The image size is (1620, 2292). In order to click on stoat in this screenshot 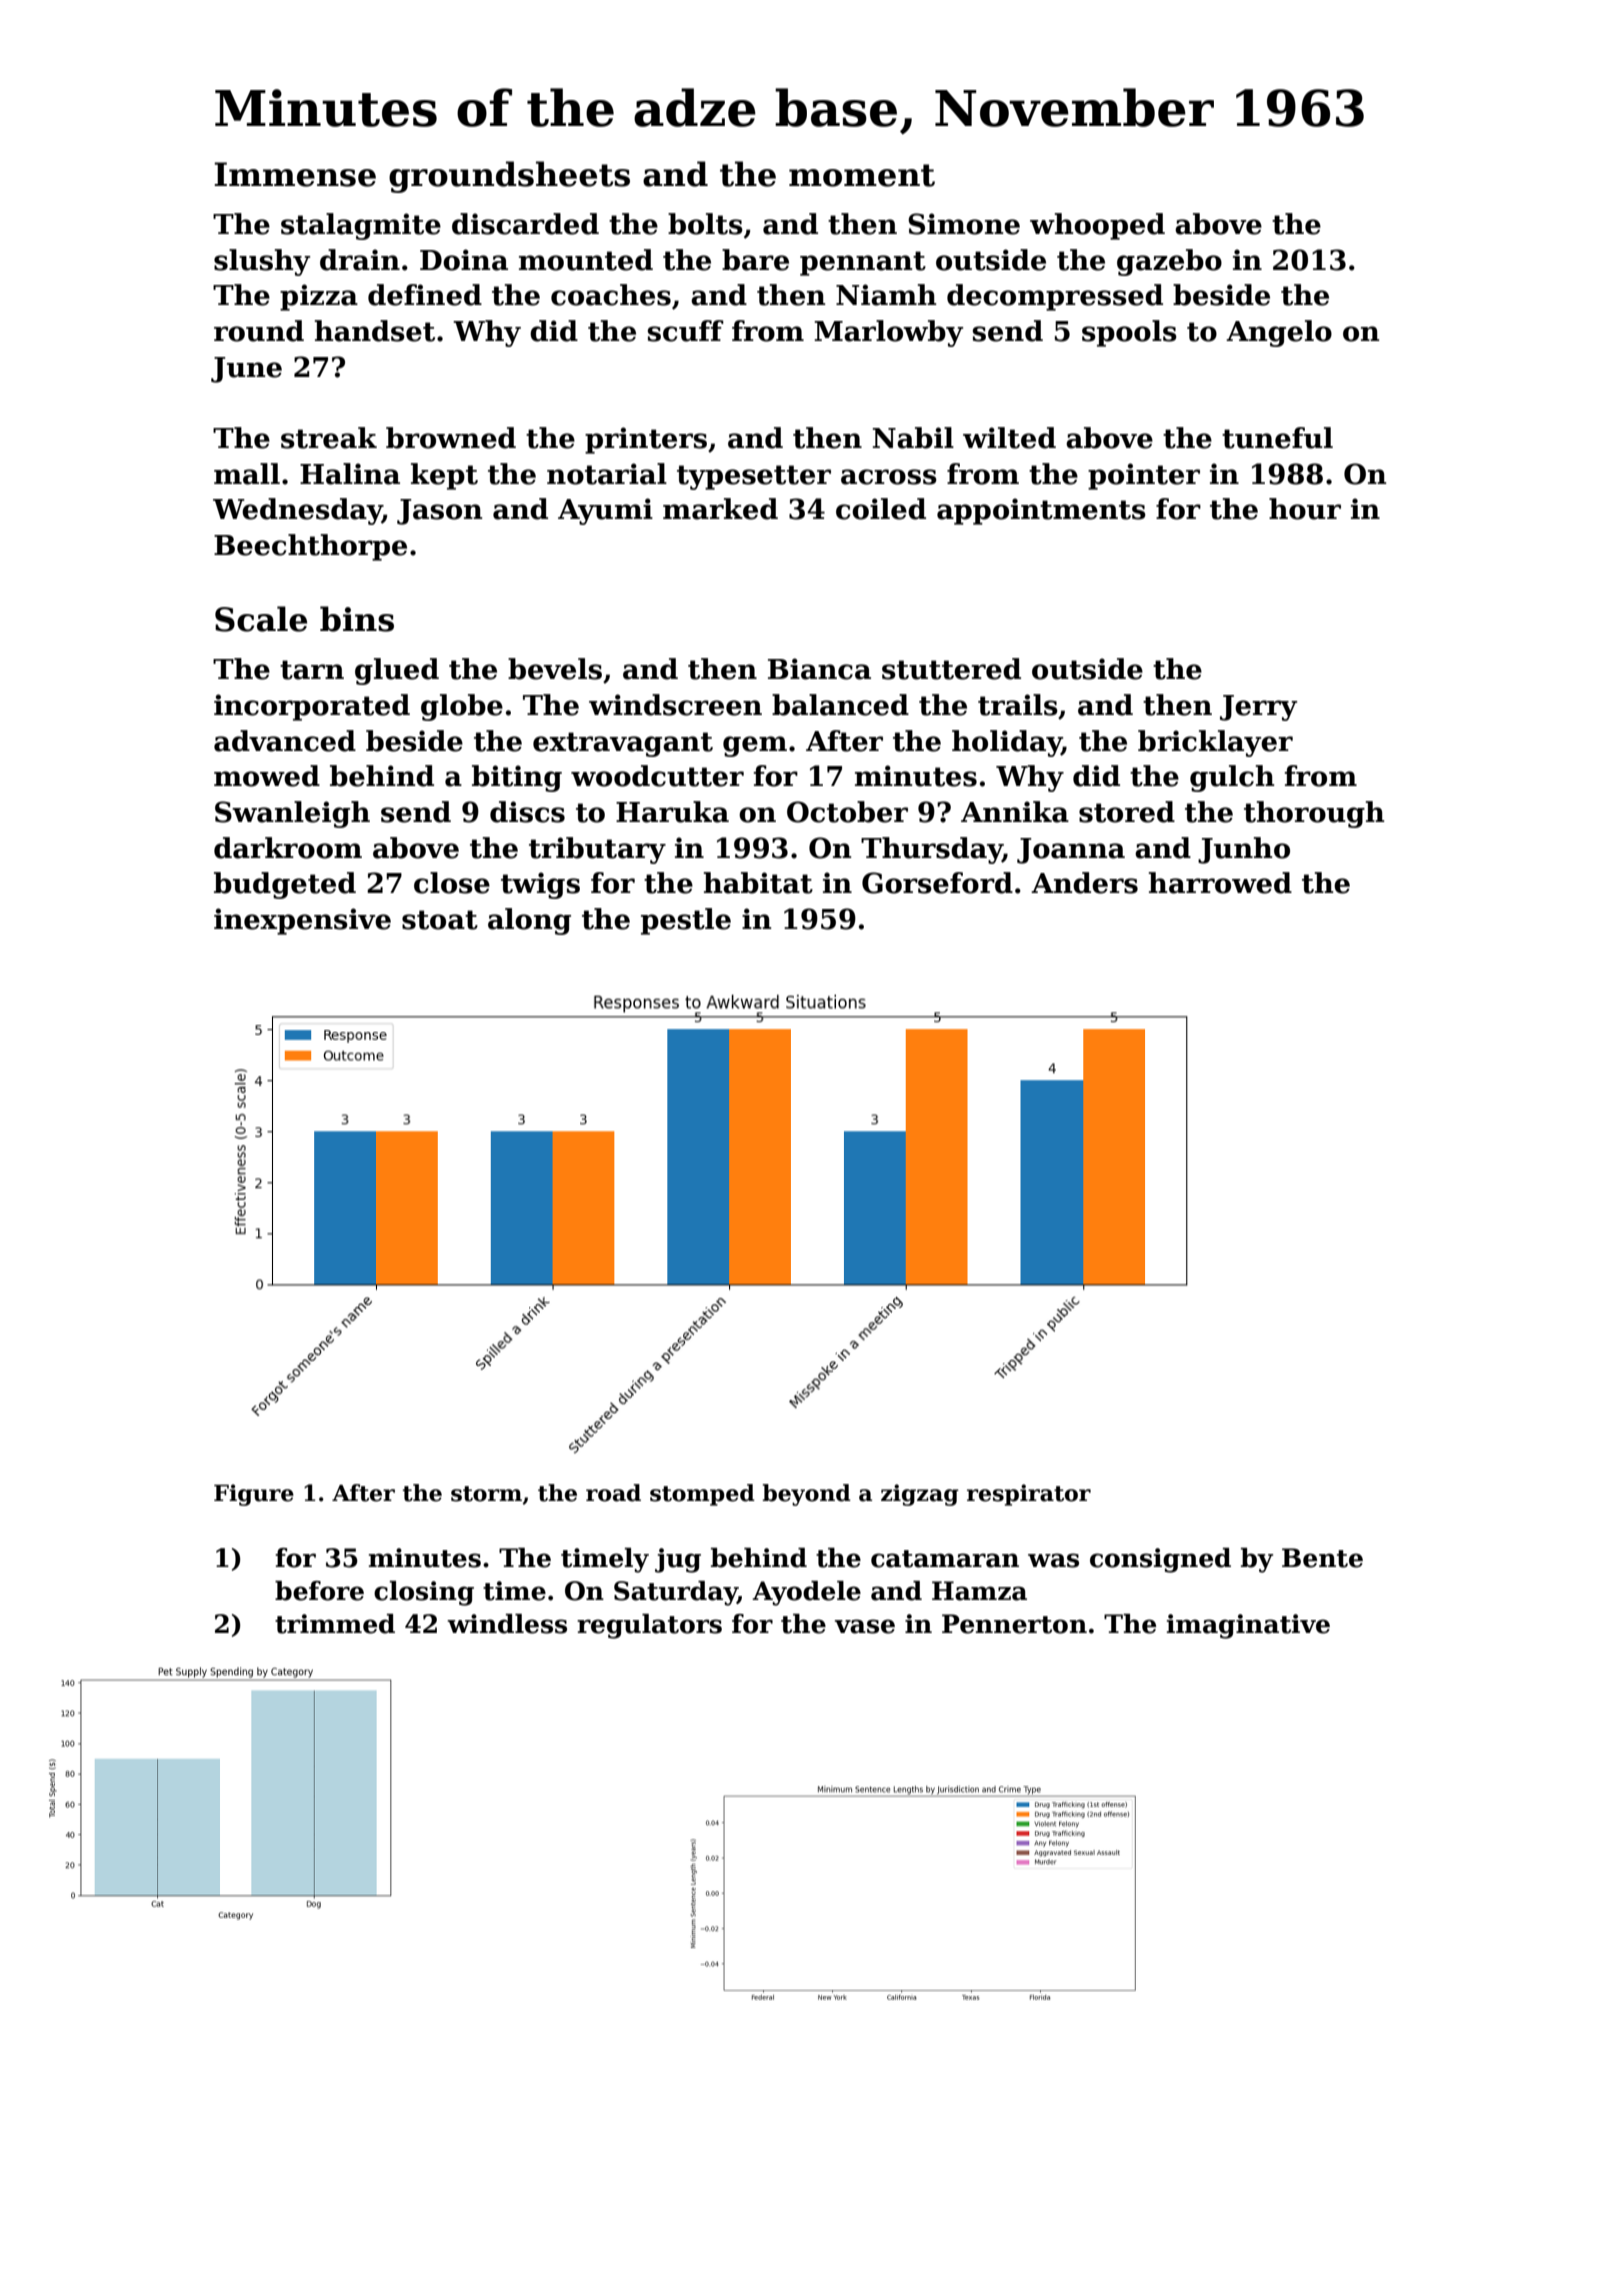, I will do `click(440, 920)`.
